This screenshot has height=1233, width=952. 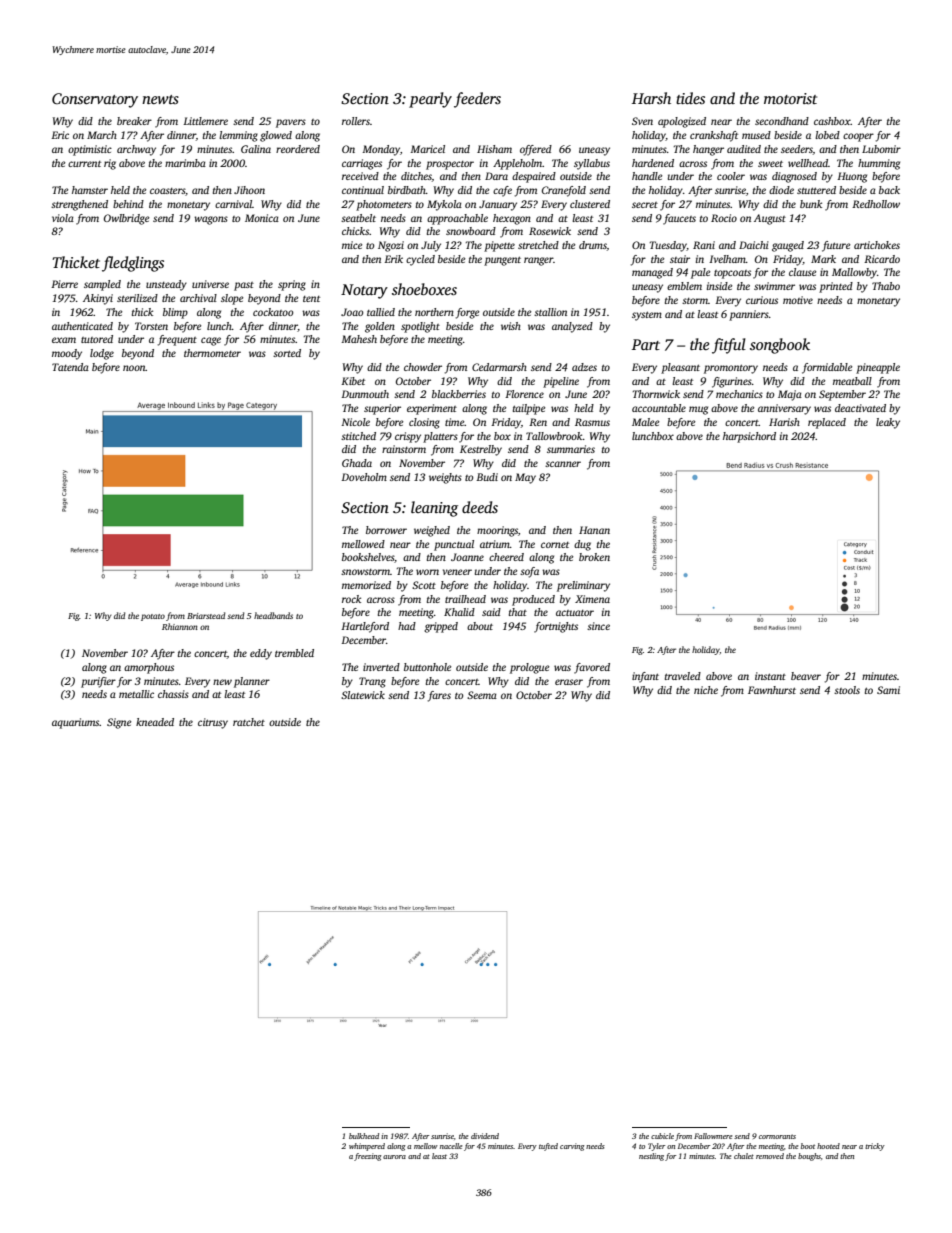 What do you see at coordinates (153, 617) in the screenshot?
I see `potato` at bounding box center [153, 617].
